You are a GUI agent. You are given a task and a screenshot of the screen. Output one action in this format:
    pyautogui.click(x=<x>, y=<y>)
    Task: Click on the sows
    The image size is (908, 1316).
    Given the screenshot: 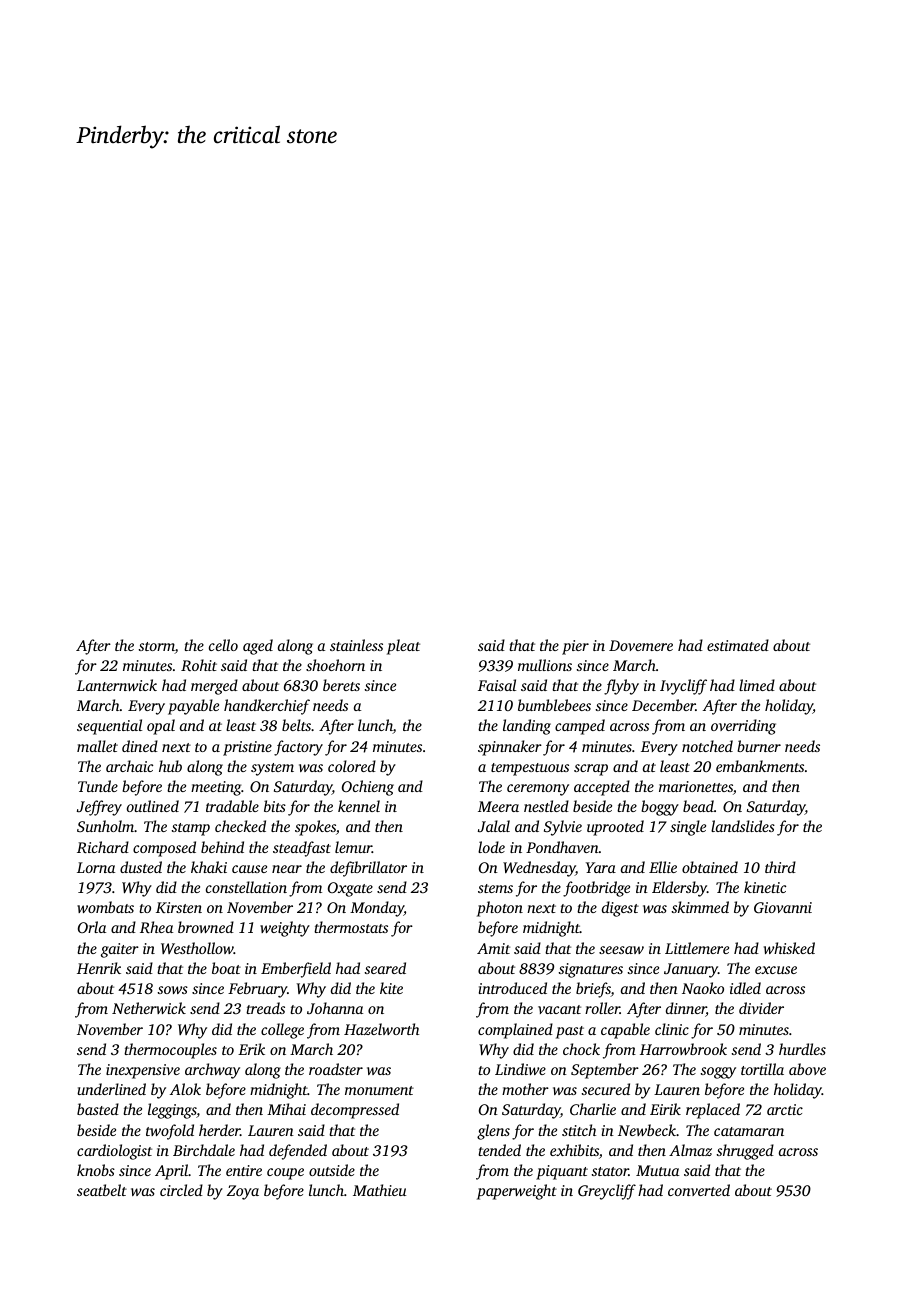 What is the action you would take?
    pyautogui.click(x=173, y=990)
